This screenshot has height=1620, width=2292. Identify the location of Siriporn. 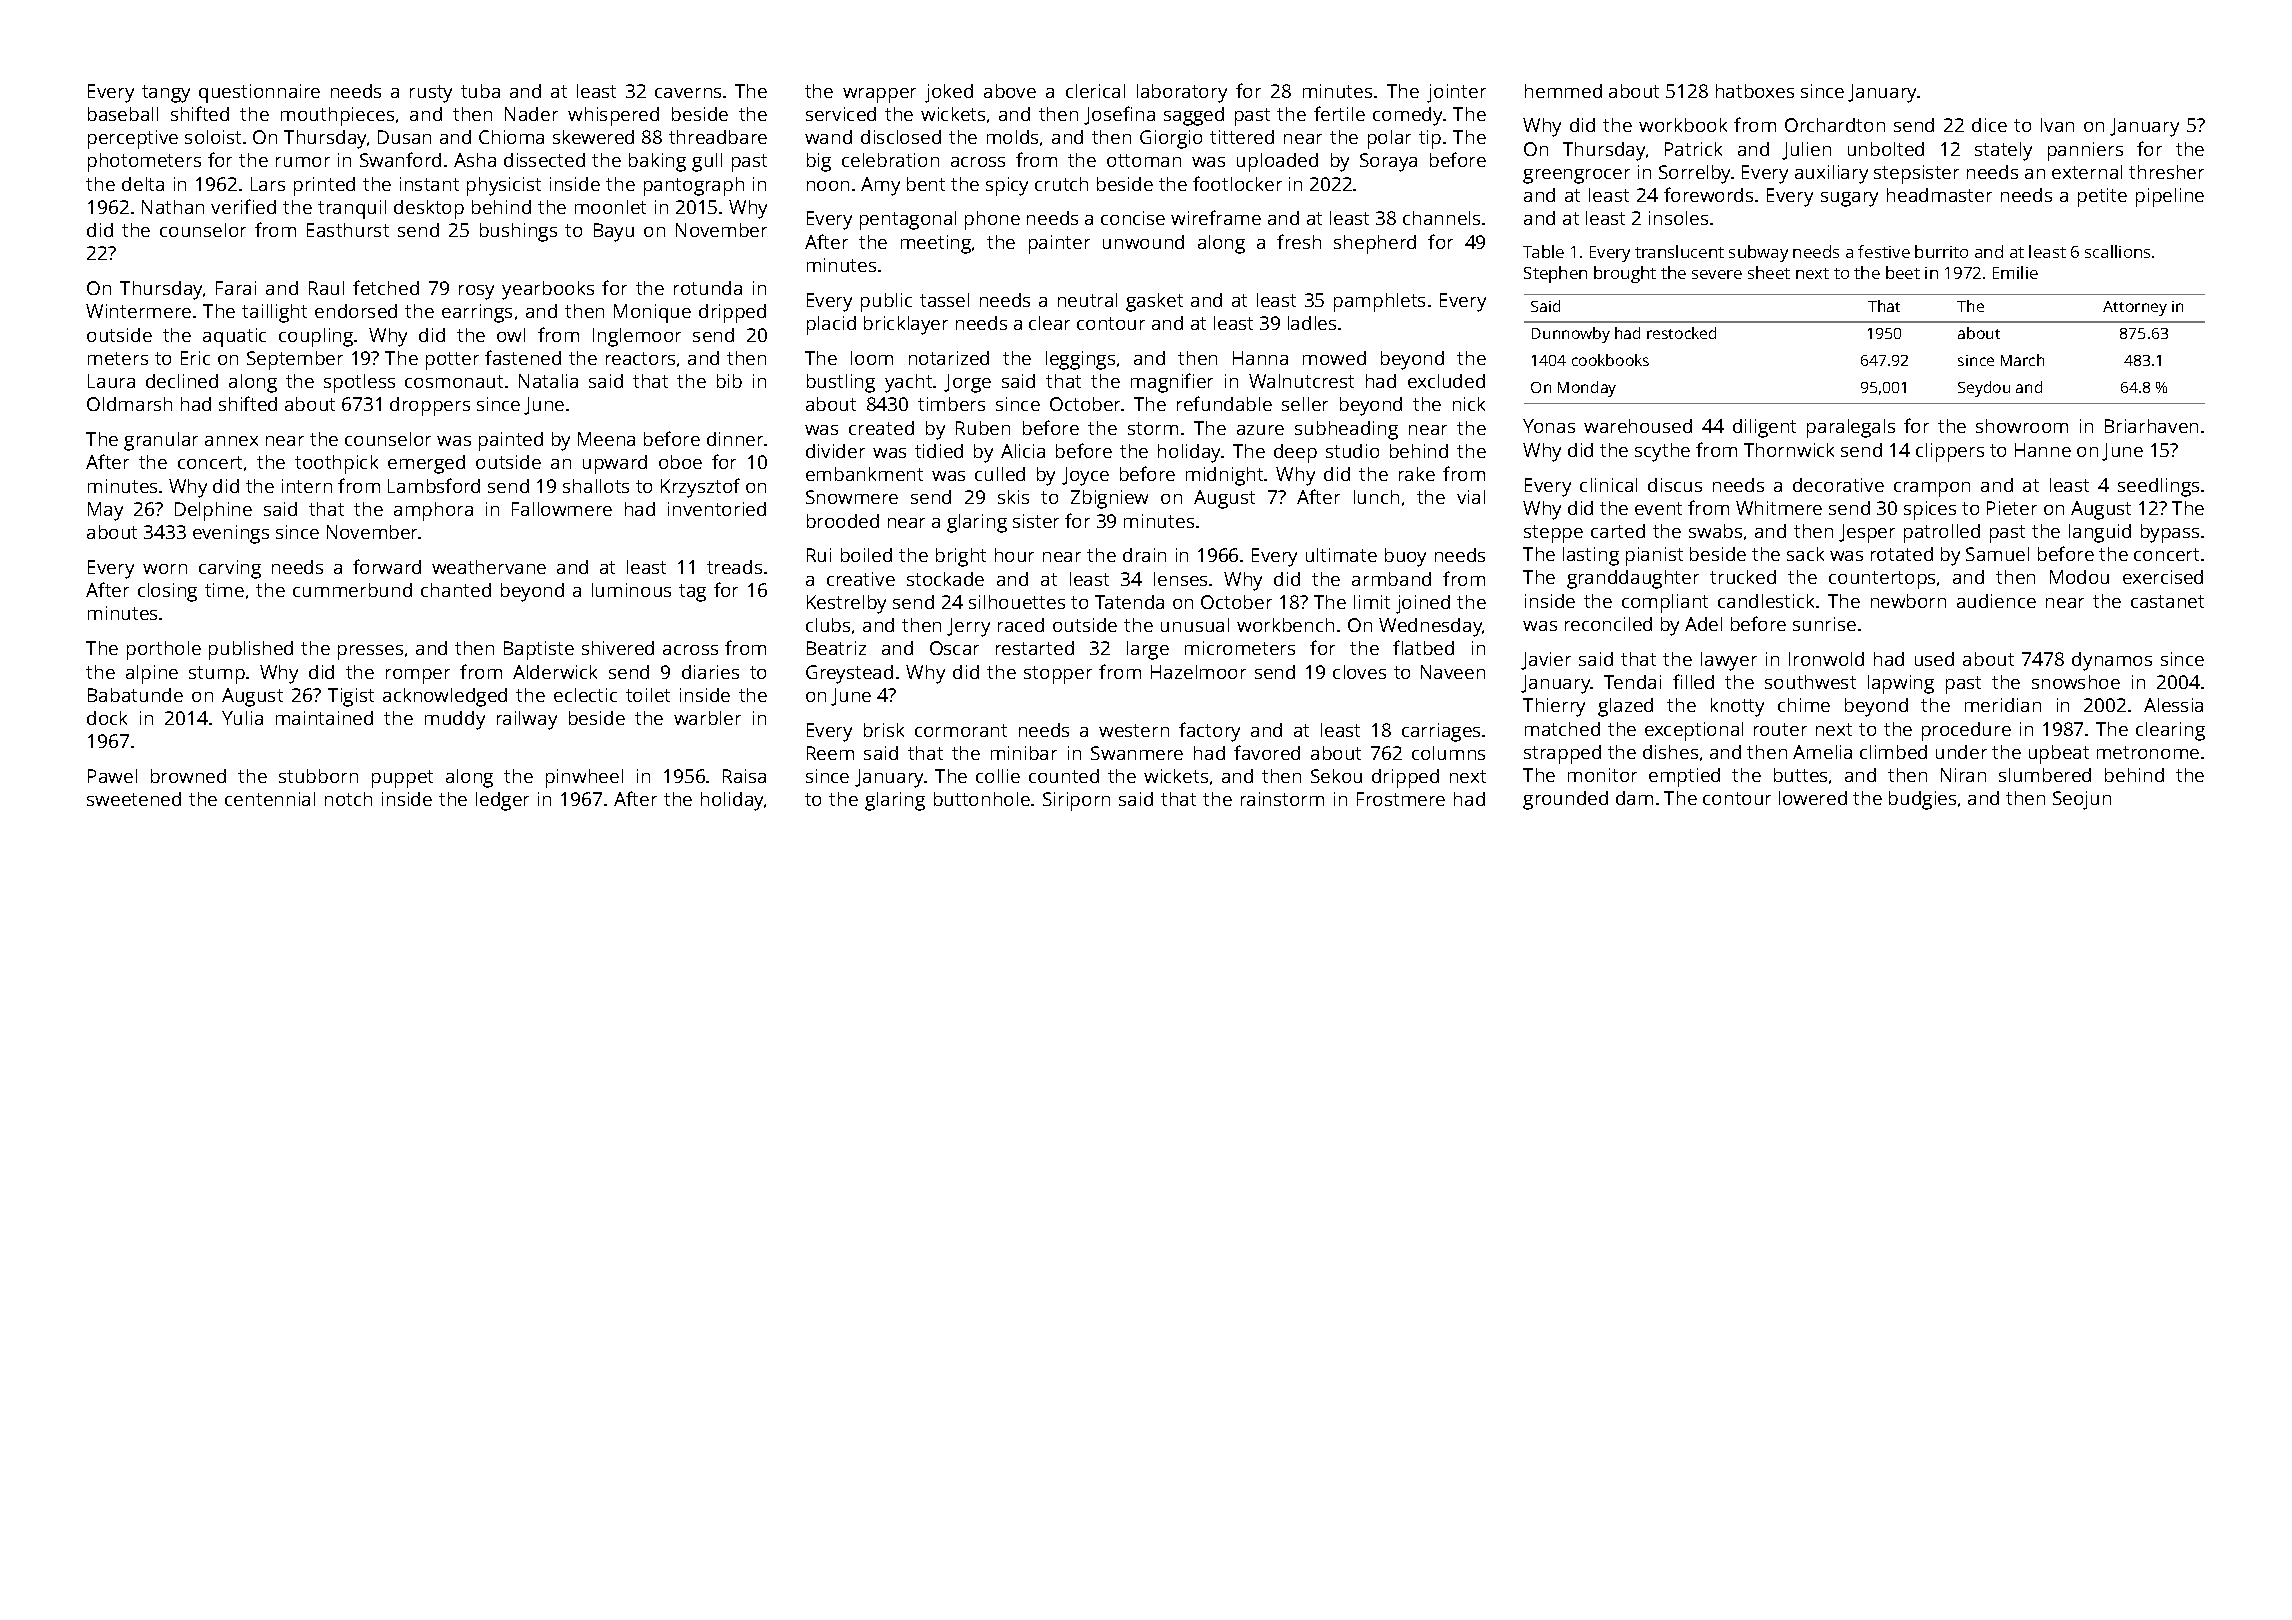
(1076, 801).
